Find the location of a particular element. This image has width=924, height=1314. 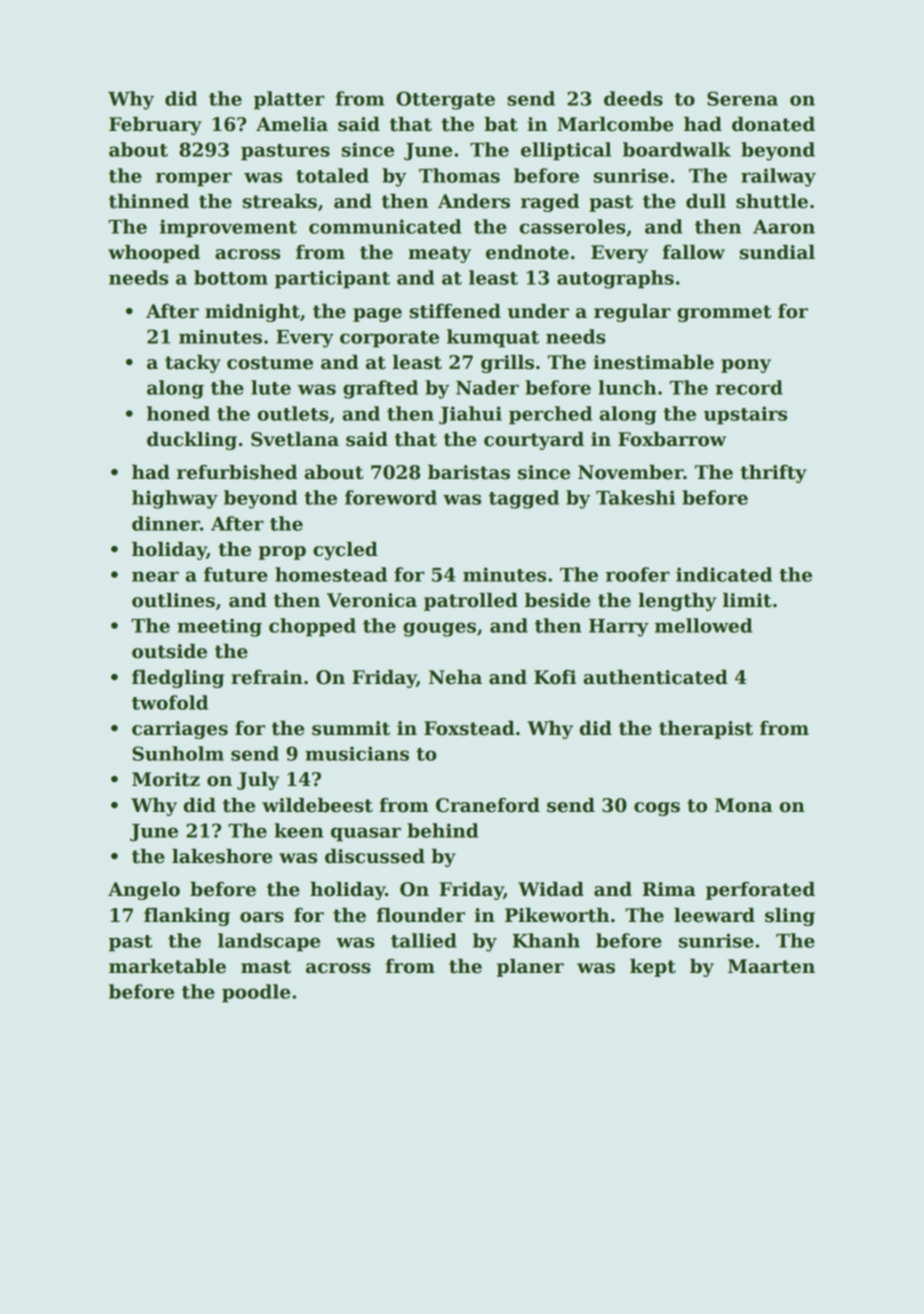

February is located at coordinates (155, 126).
